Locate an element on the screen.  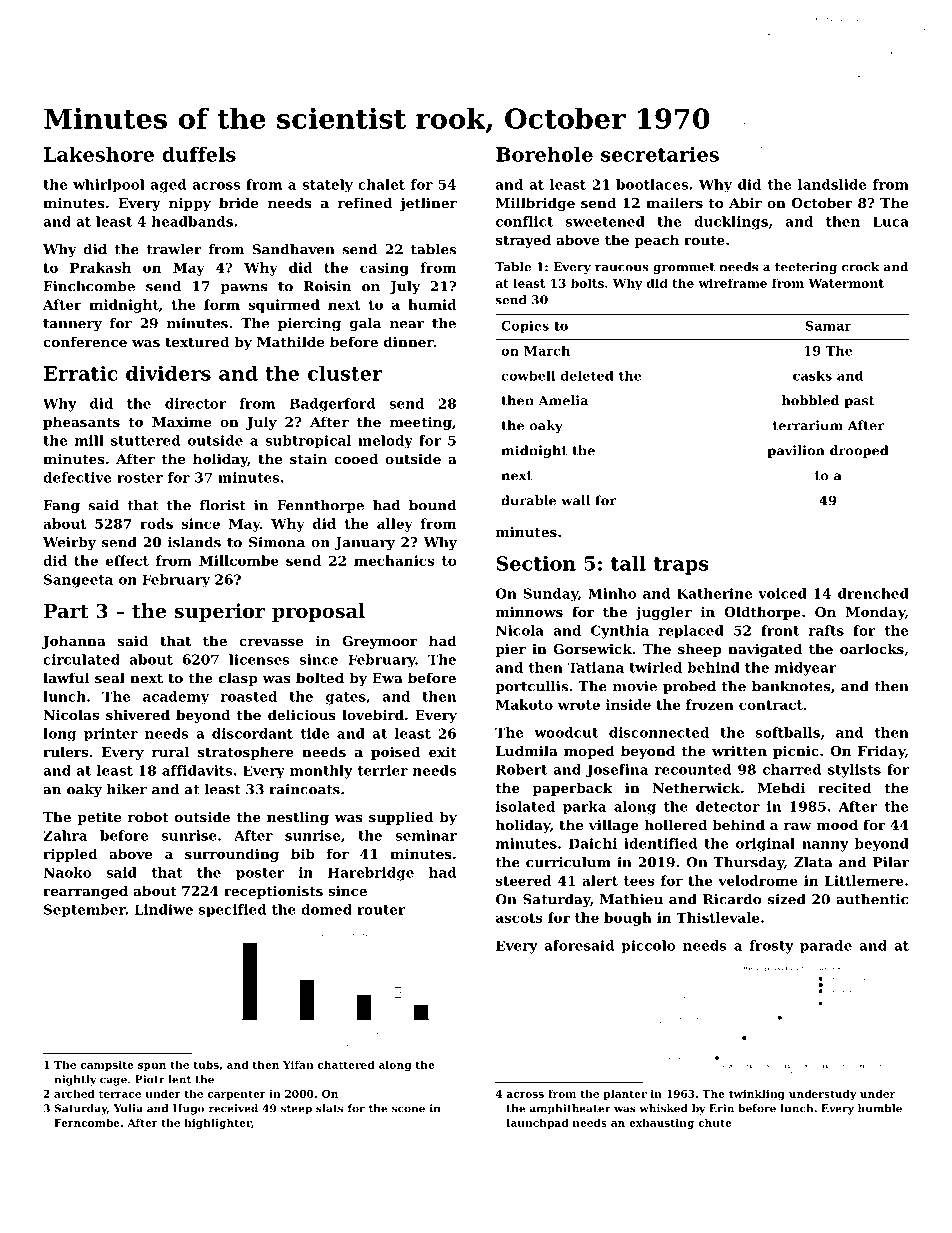
bootlaces is located at coordinates (652, 184).
